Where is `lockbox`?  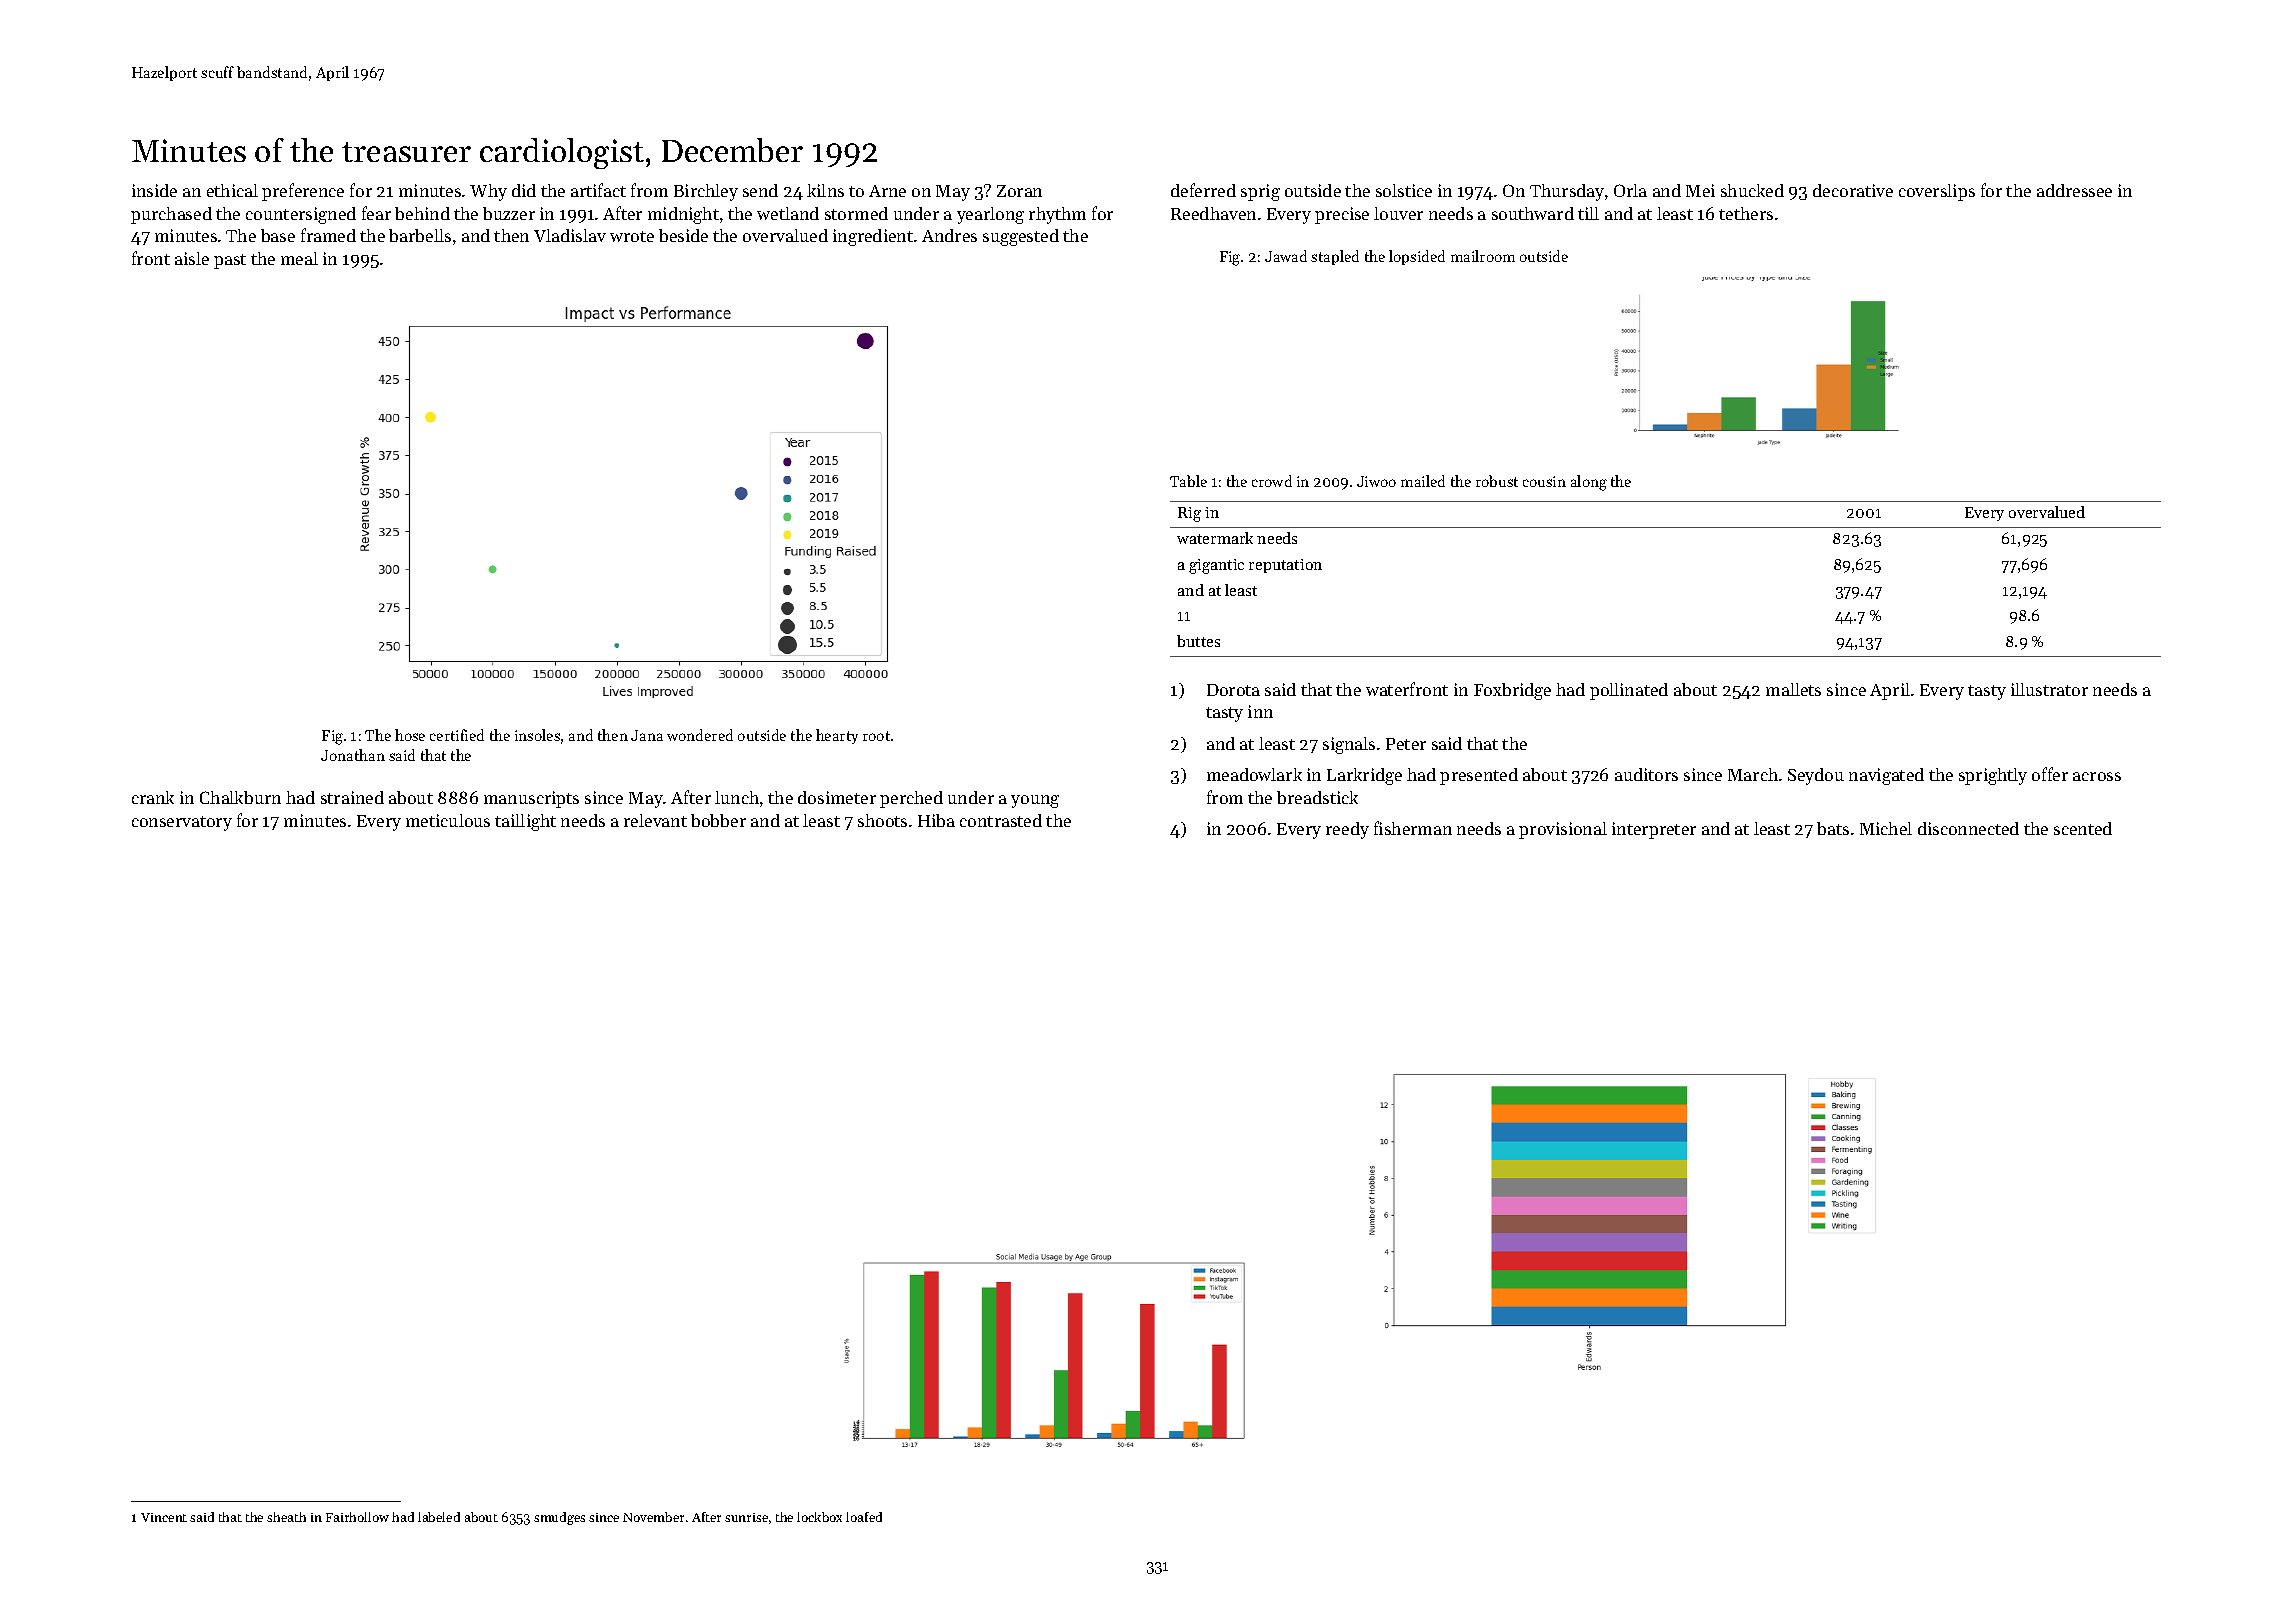
lockbox is located at coordinates (819, 1517).
